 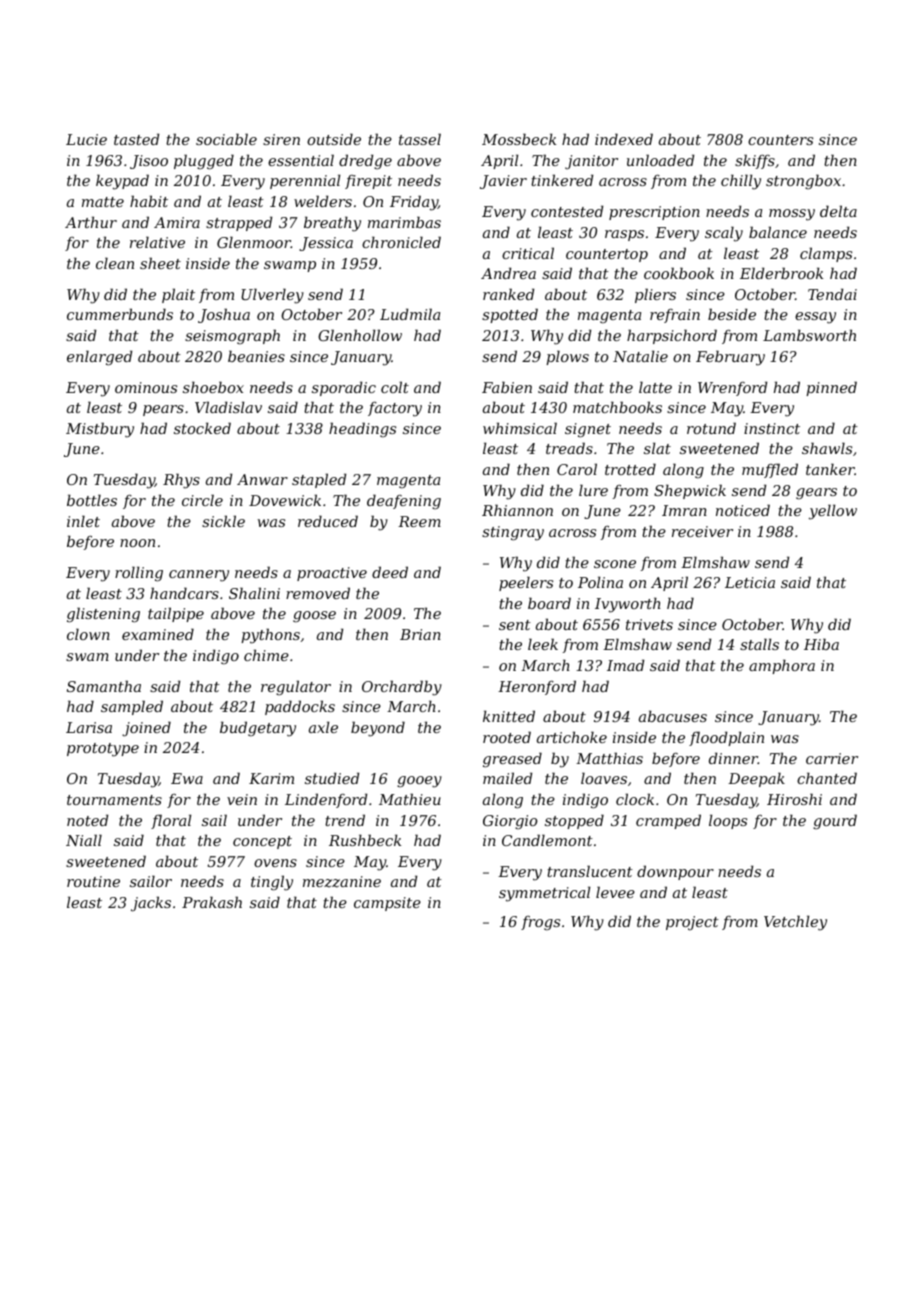 I want to click on siren, so click(x=281, y=139).
